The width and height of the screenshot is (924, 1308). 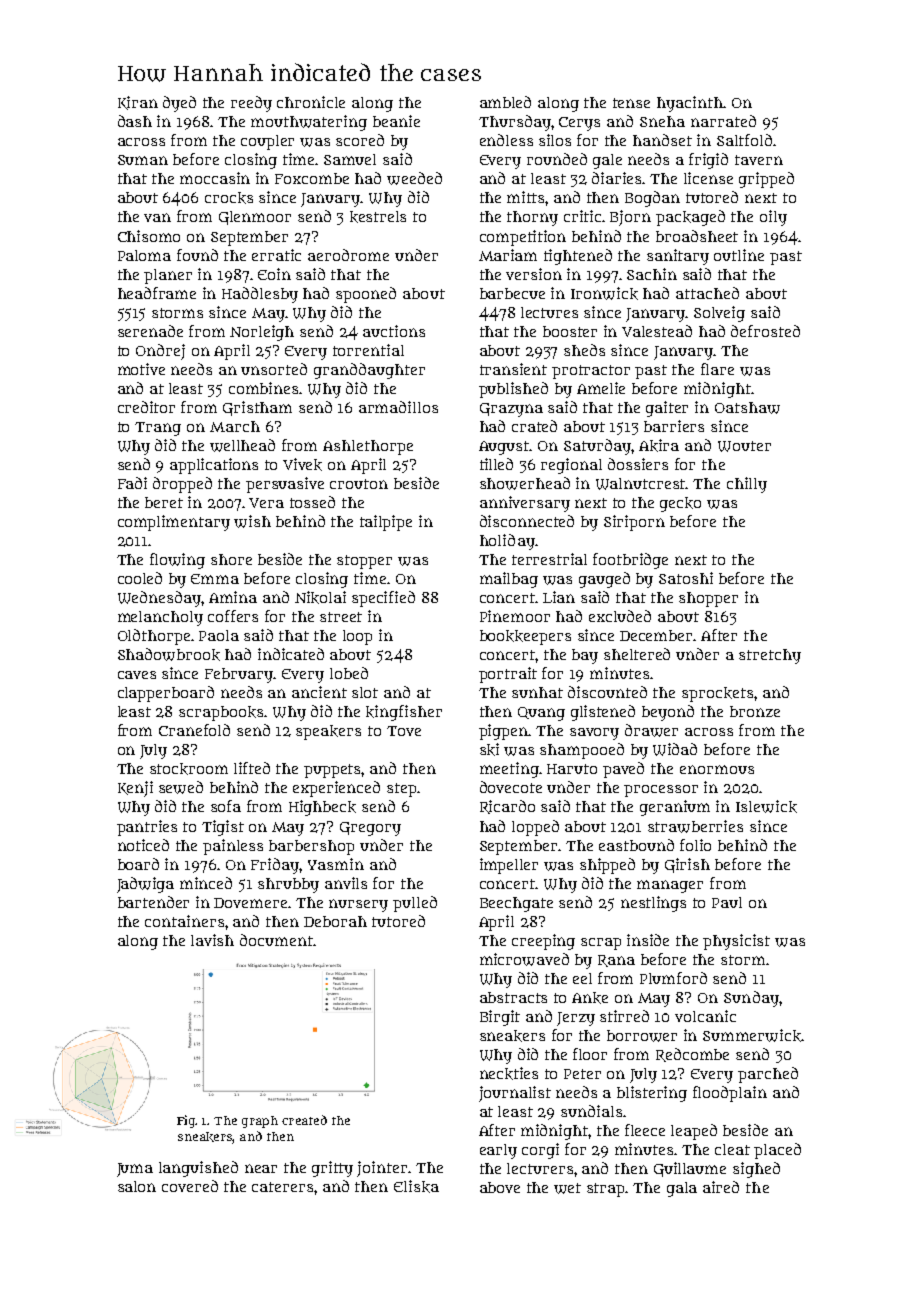 I want to click on kingfisher, so click(x=404, y=713).
